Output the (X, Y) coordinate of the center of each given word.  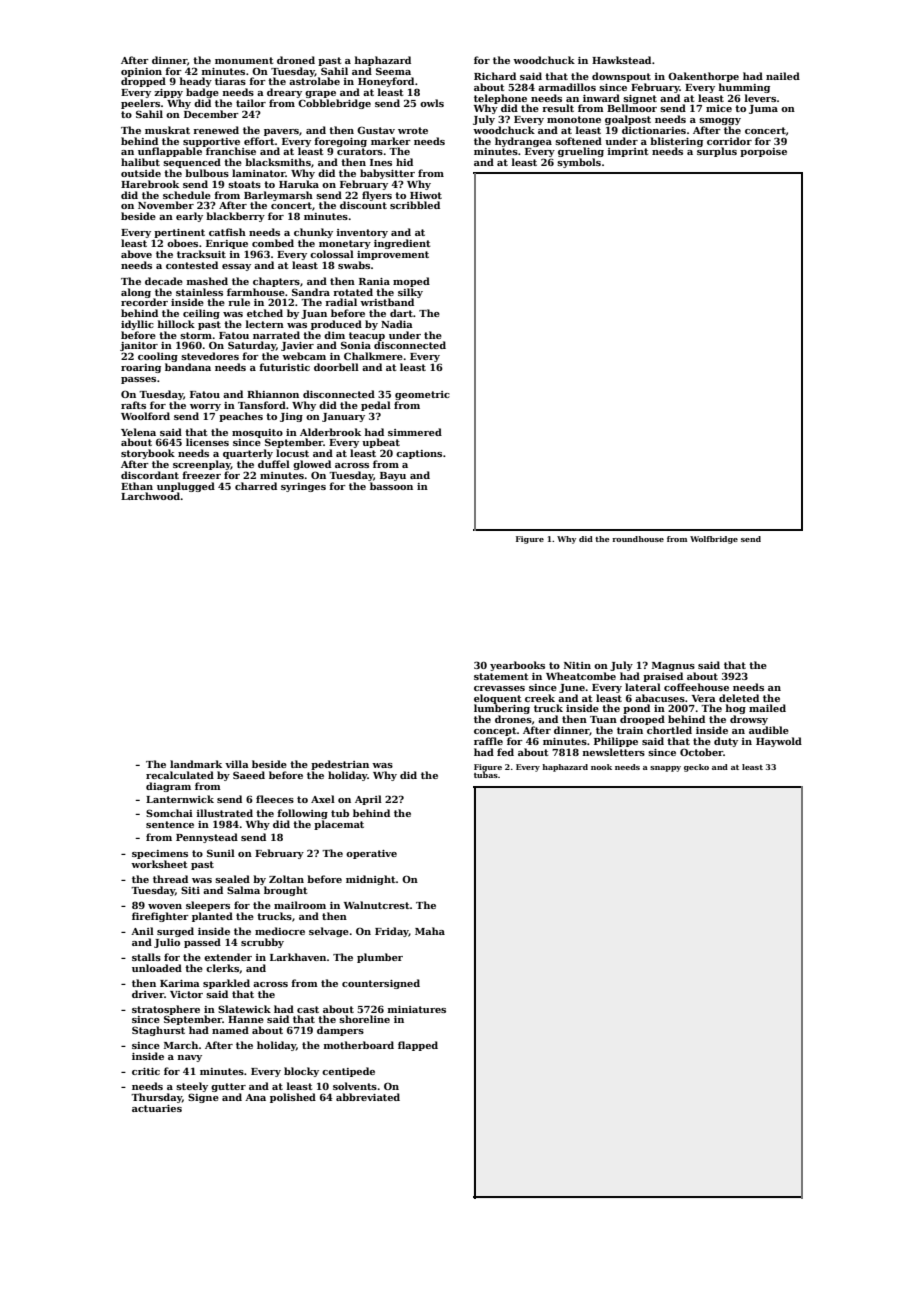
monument (244, 60)
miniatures (417, 1009)
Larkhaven (298, 957)
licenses (207, 442)
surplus (717, 152)
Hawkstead (621, 60)
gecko (696, 768)
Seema (393, 71)
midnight (371, 880)
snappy (665, 769)
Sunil (221, 853)
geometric (422, 395)
